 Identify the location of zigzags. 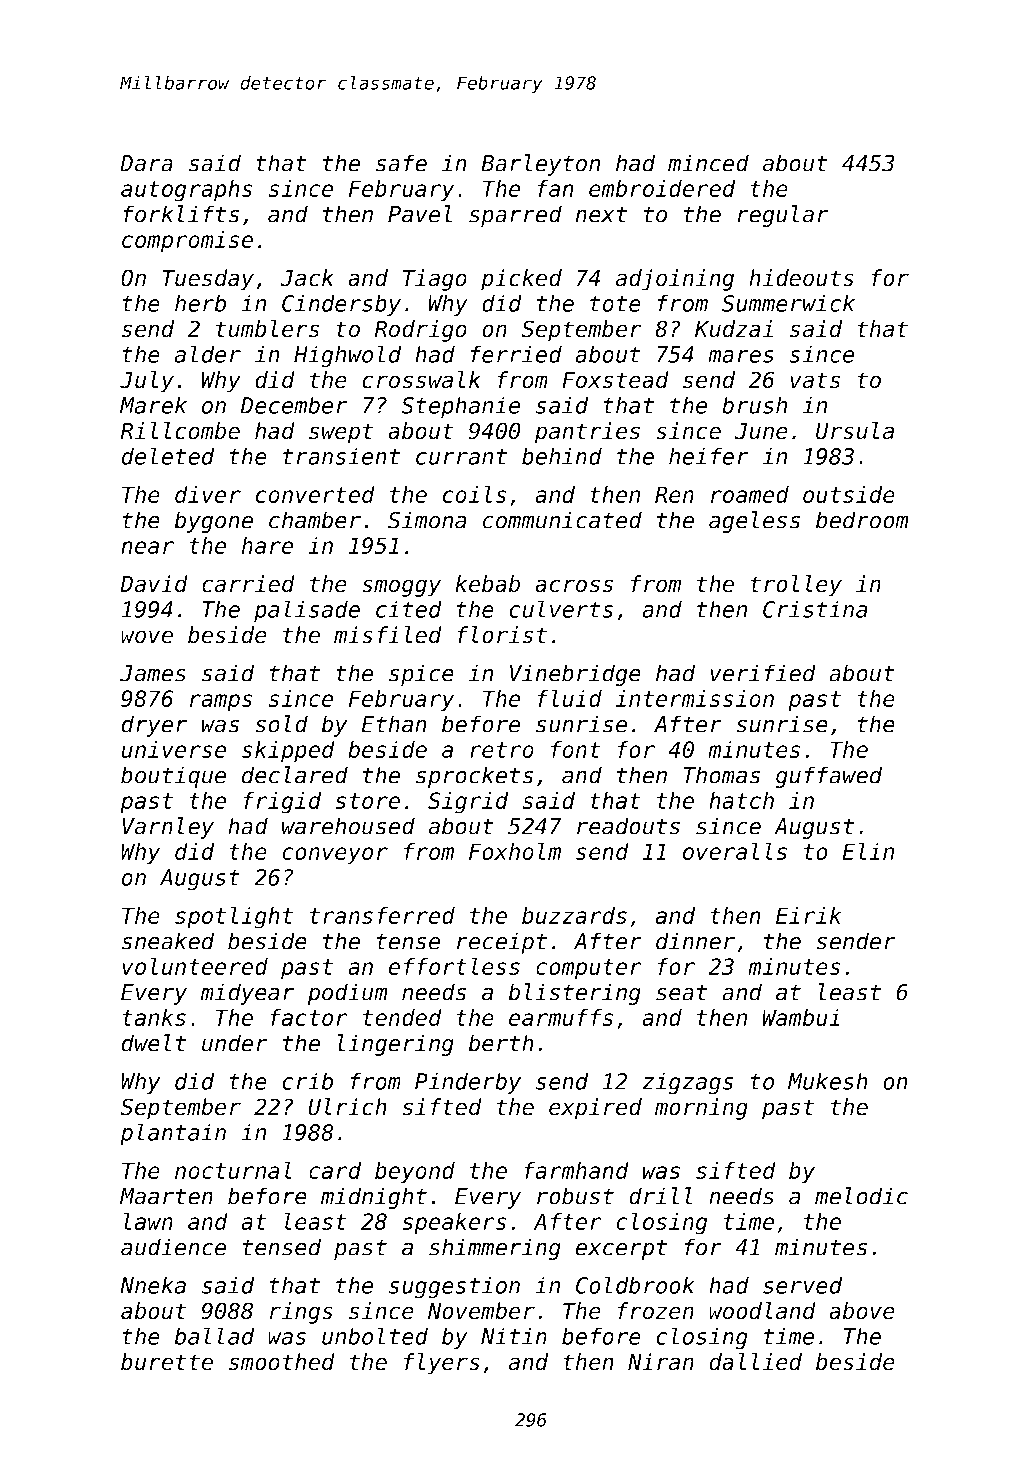
(688, 1083).
